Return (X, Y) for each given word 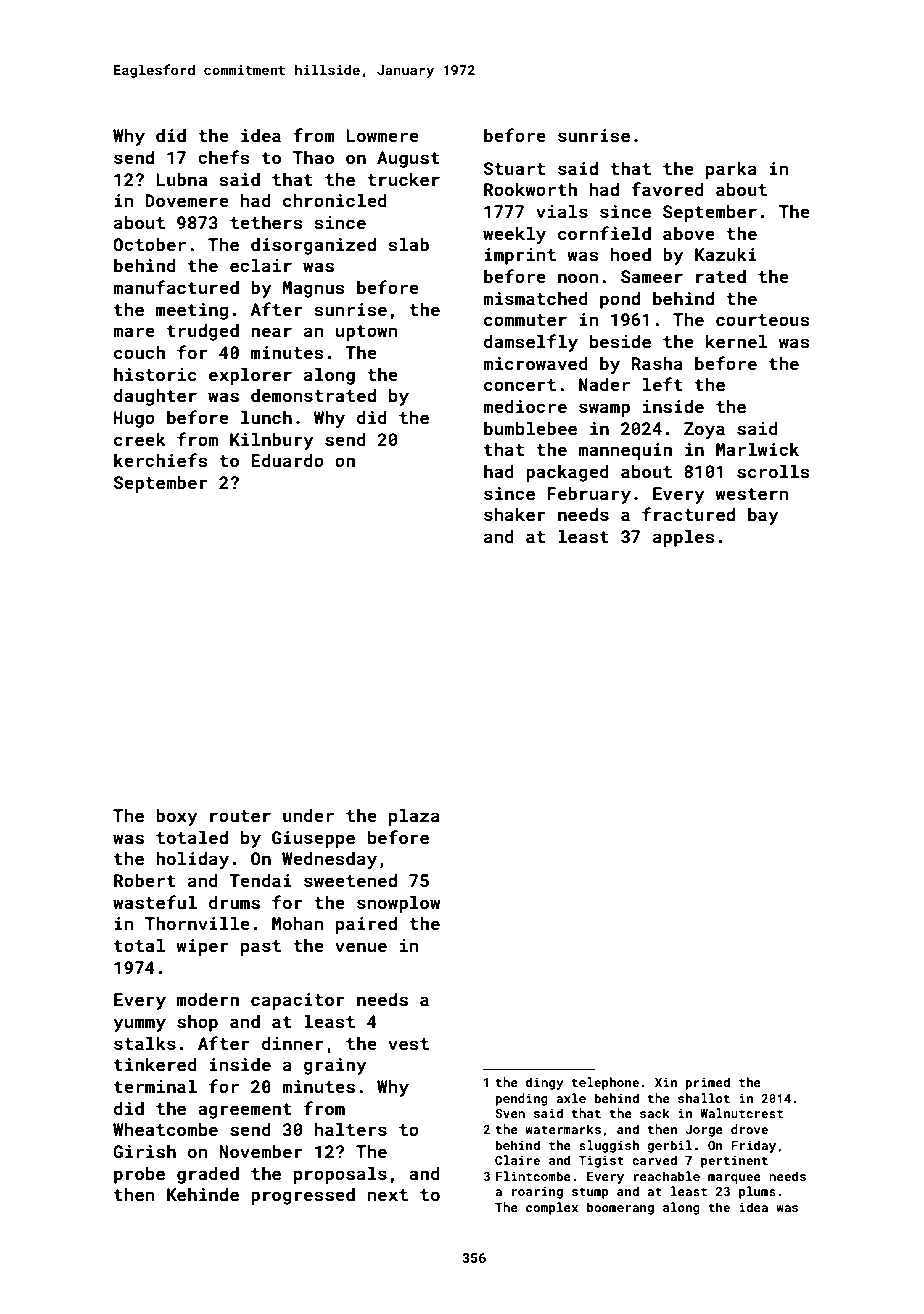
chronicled (335, 200)
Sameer (652, 276)
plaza (414, 817)
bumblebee (530, 428)
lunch (266, 417)
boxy (177, 817)
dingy (545, 1083)
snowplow (398, 904)
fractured (688, 514)
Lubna (181, 179)
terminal (155, 1086)
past (261, 948)
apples (684, 538)
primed (708, 1083)
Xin (666, 1082)
